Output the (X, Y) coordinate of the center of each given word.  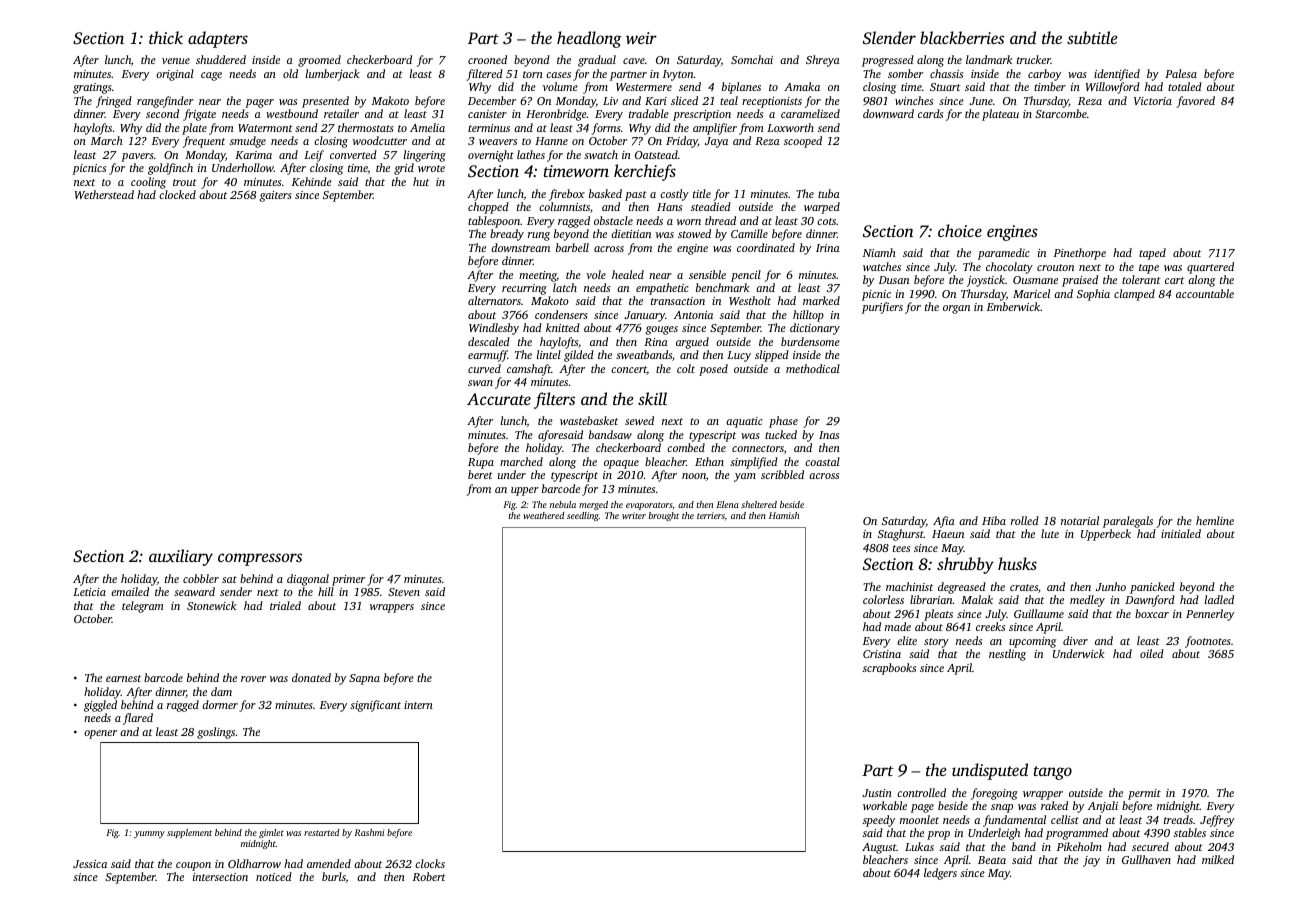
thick (166, 37)
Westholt (750, 300)
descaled (489, 341)
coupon (193, 866)
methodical (813, 368)
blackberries (962, 37)
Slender (889, 37)
